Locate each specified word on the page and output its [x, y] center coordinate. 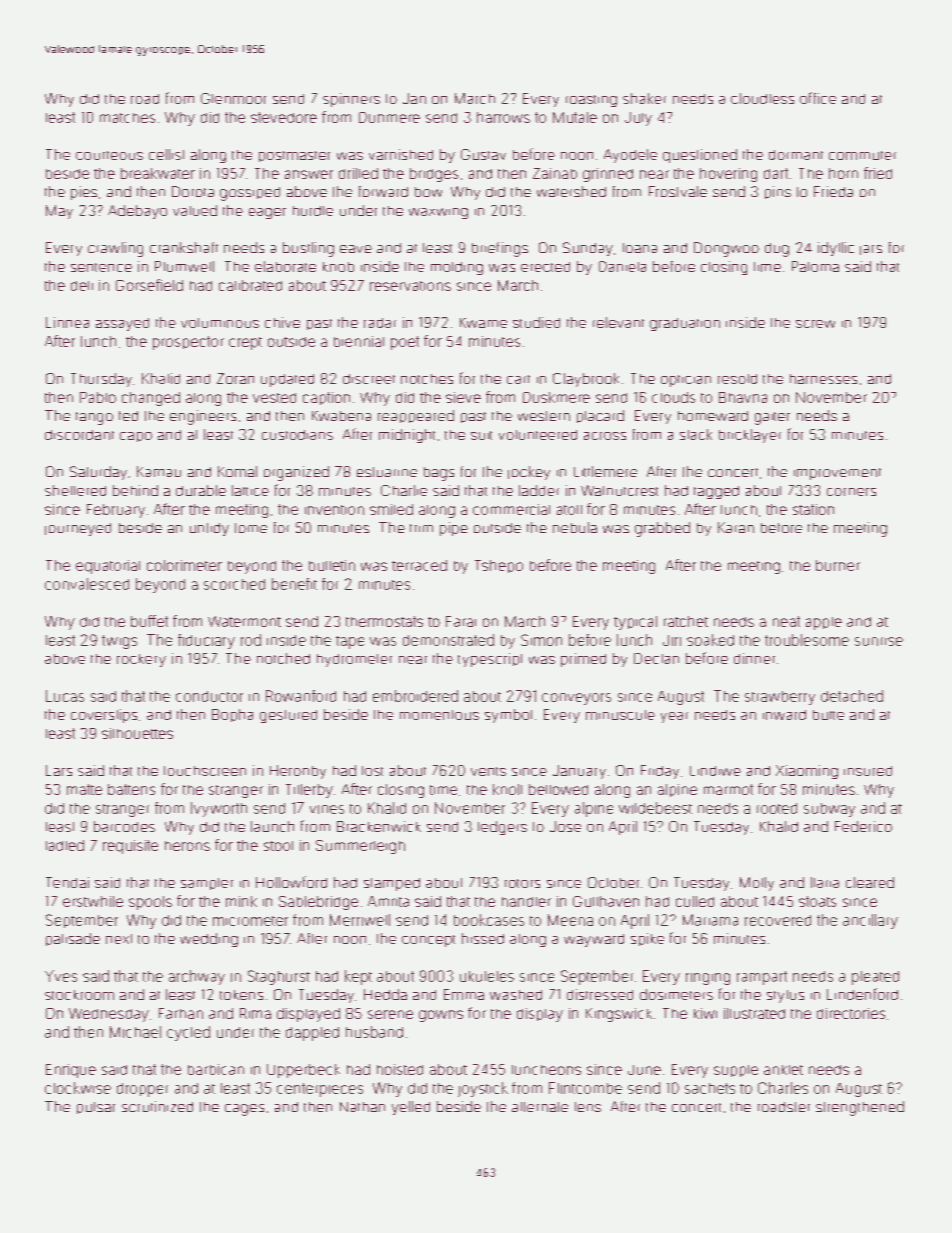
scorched [234, 584]
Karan [736, 527]
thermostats [384, 621]
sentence [101, 267]
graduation [685, 324]
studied [536, 322]
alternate [540, 1107]
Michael [135, 1032]
